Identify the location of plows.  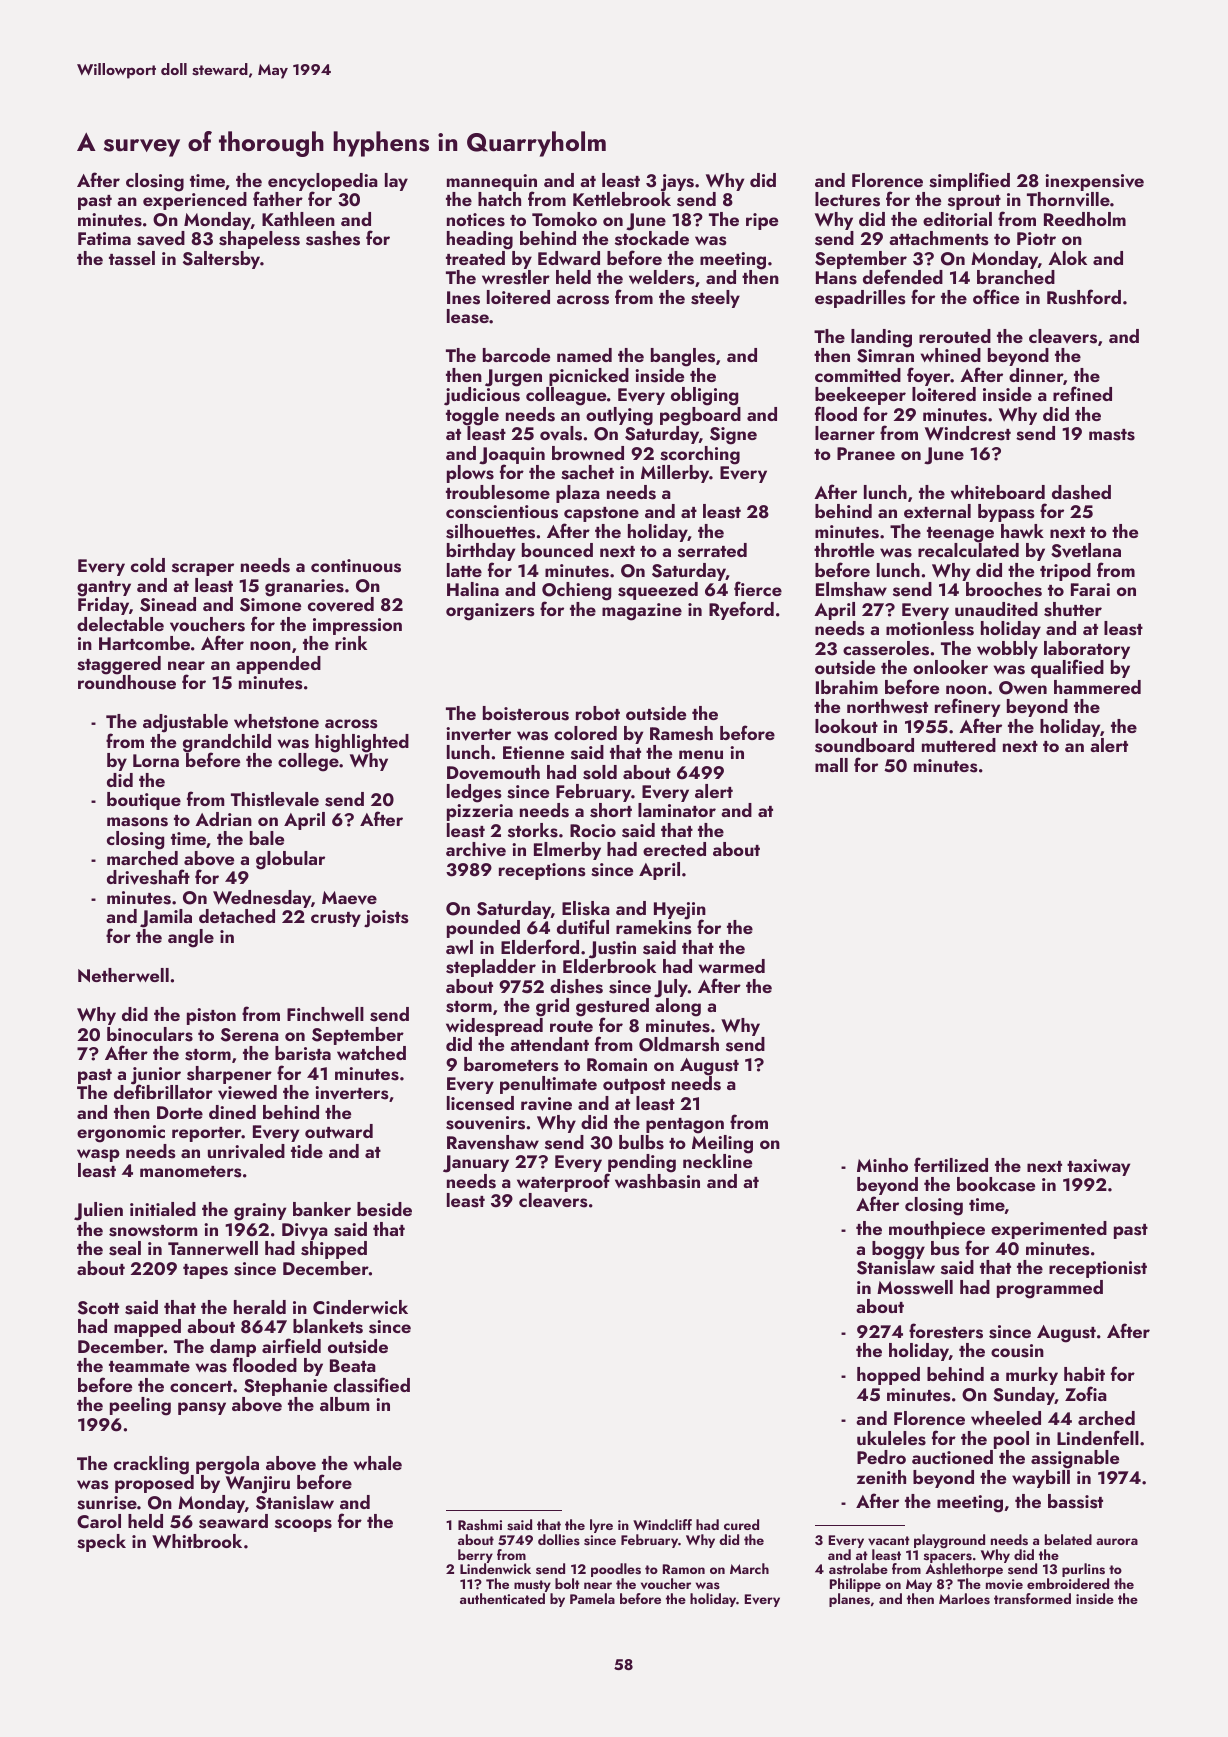
(470, 474).
